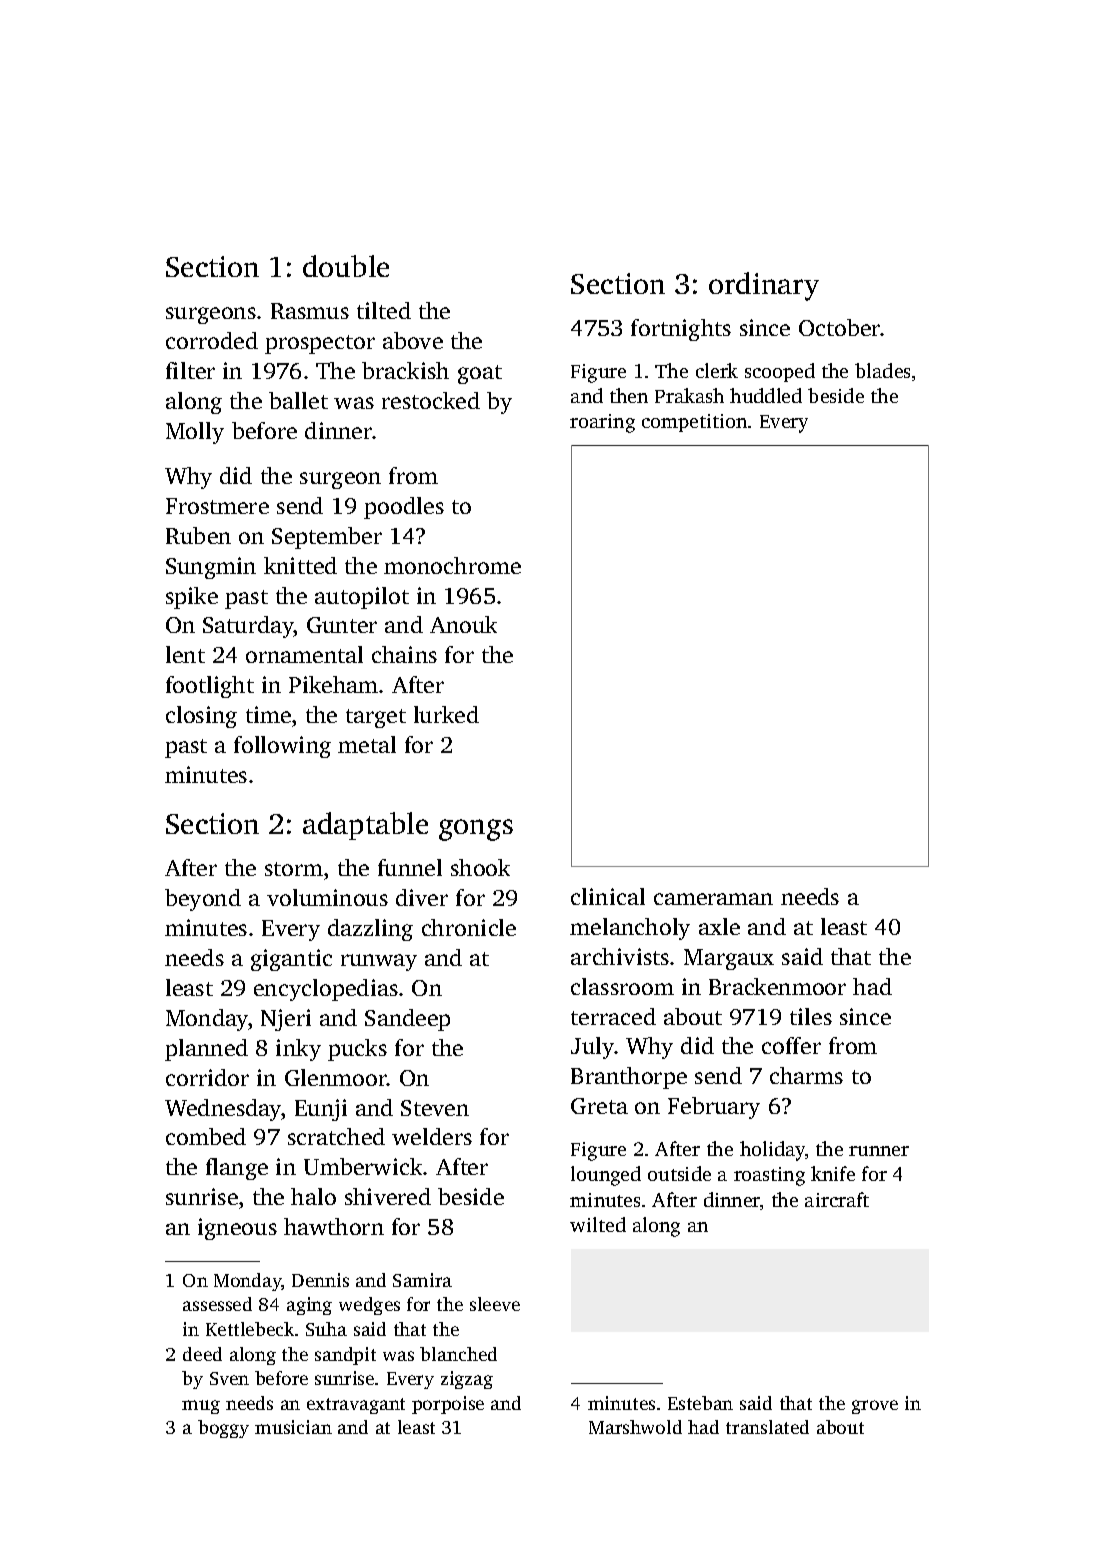 This document has height=1554, width=1094. I want to click on axle, so click(719, 926).
